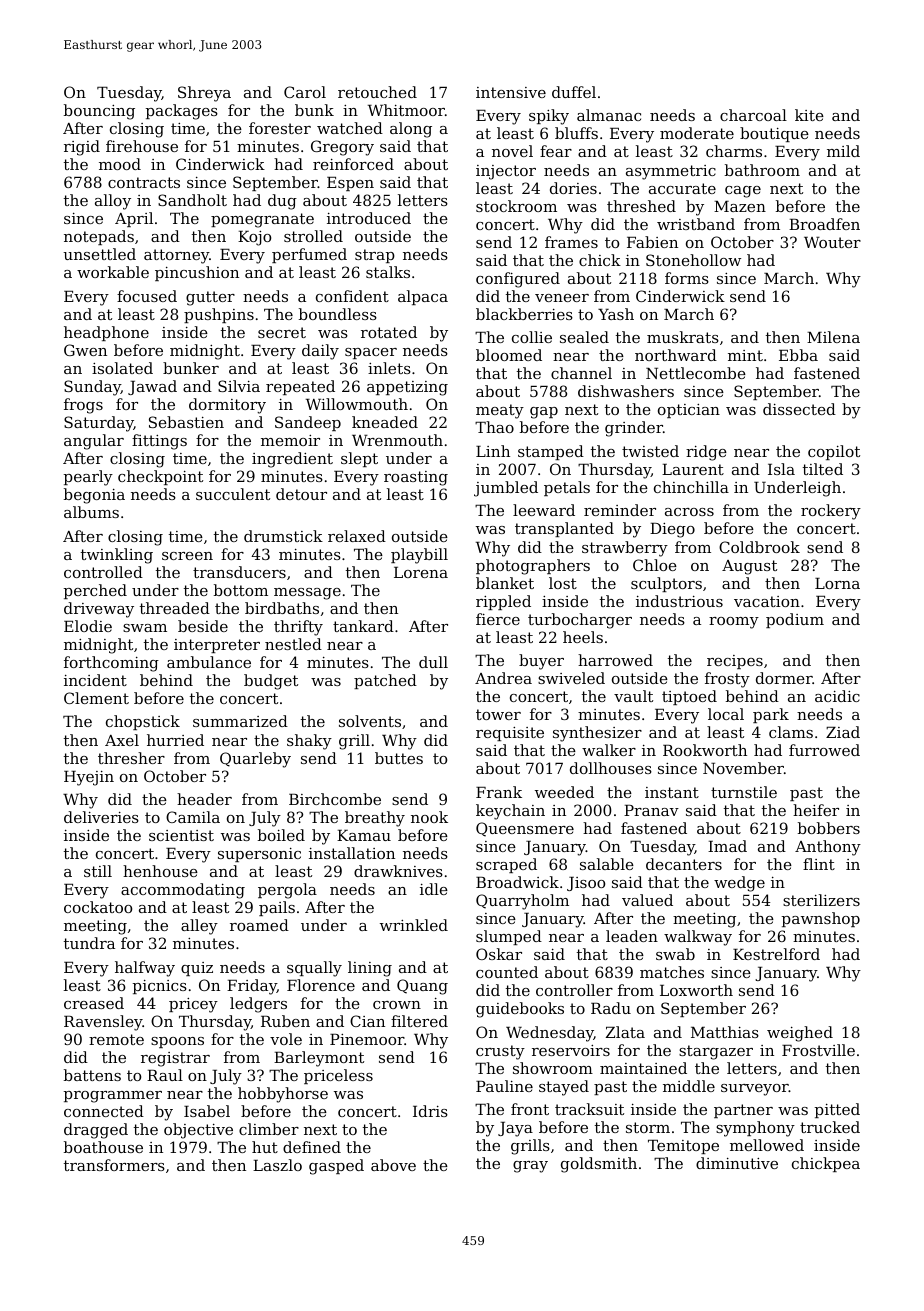  Describe the element at coordinates (837, 583) in the document. I see `Lorna` at that location.
